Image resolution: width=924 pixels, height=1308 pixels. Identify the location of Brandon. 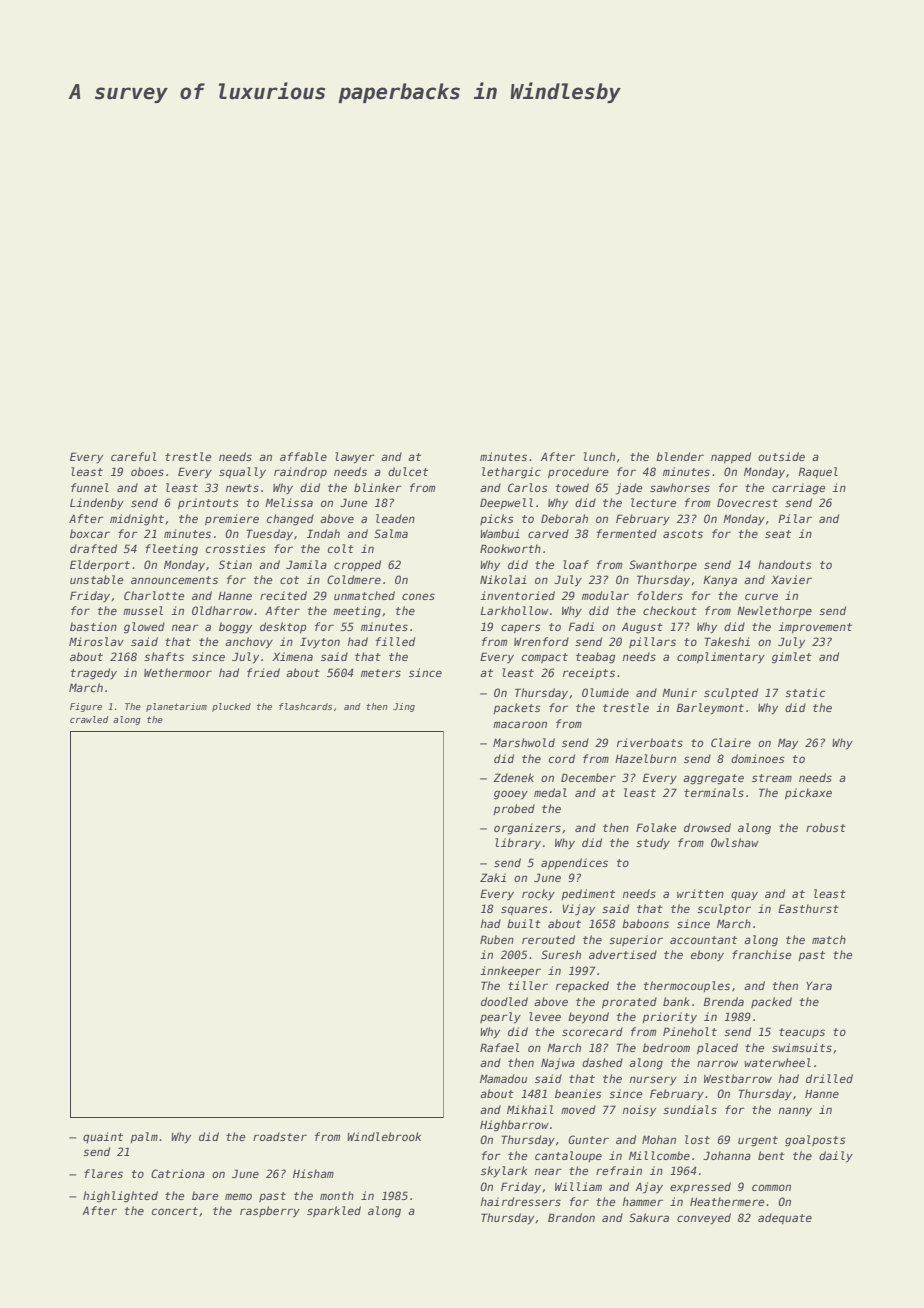
(571, 1217).
